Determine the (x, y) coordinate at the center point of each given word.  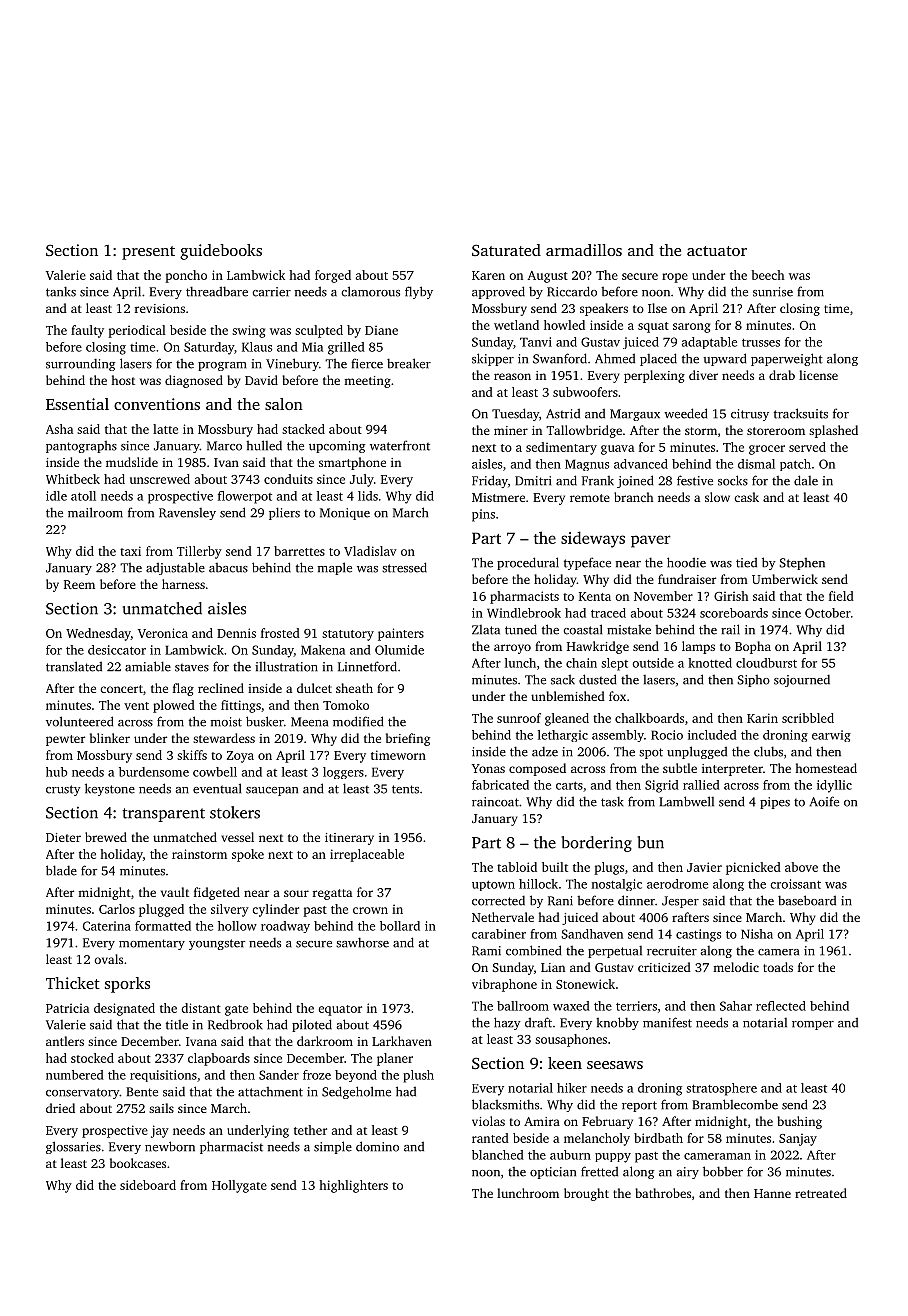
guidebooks (221, 252)
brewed (106, 837)
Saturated (506, 250)
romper (813, 1025)
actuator (717, 251)
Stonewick (585, 984)
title (177, 1025)
